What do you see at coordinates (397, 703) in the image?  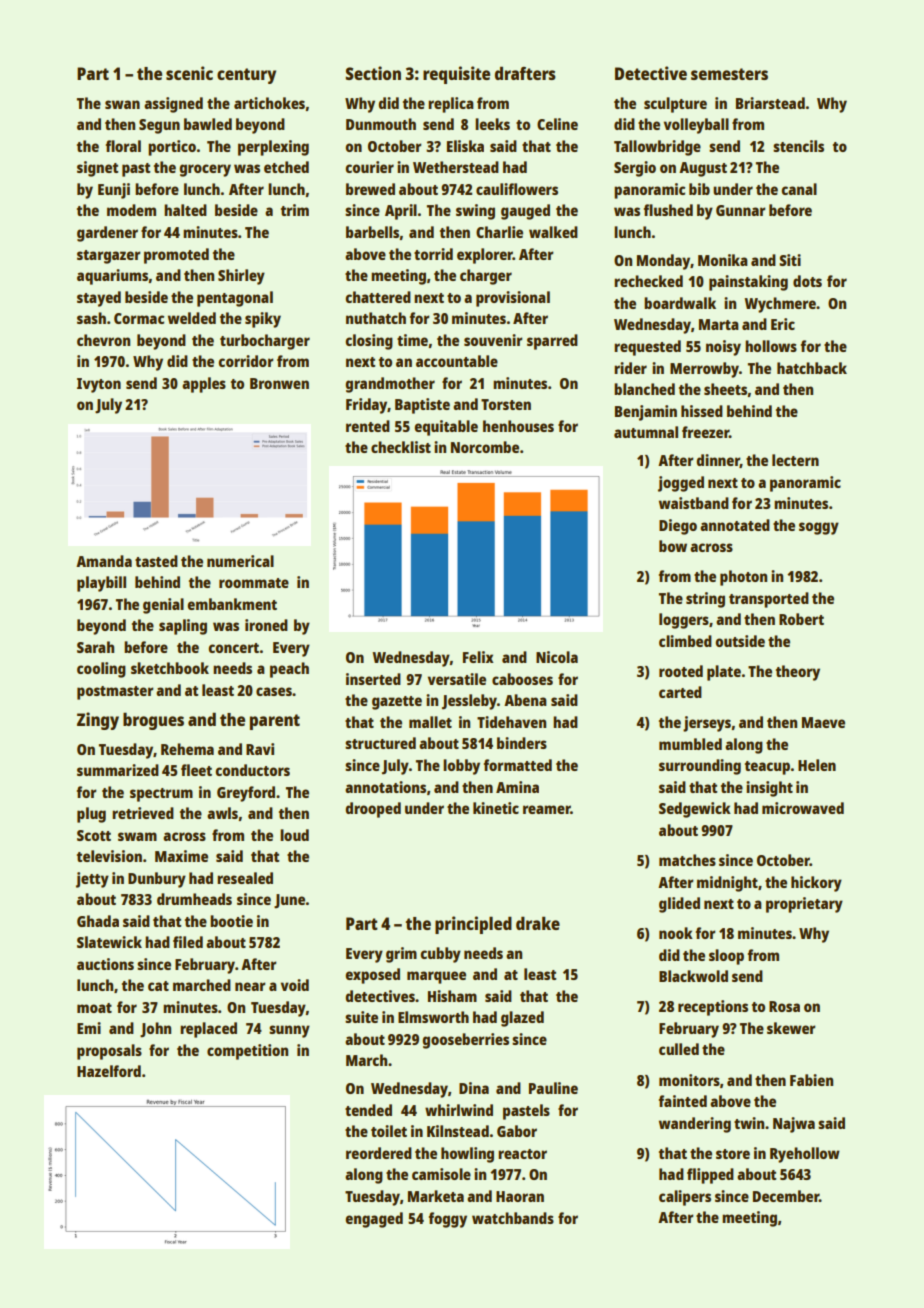 I see `gazette` at bounding box center [397, 703].
